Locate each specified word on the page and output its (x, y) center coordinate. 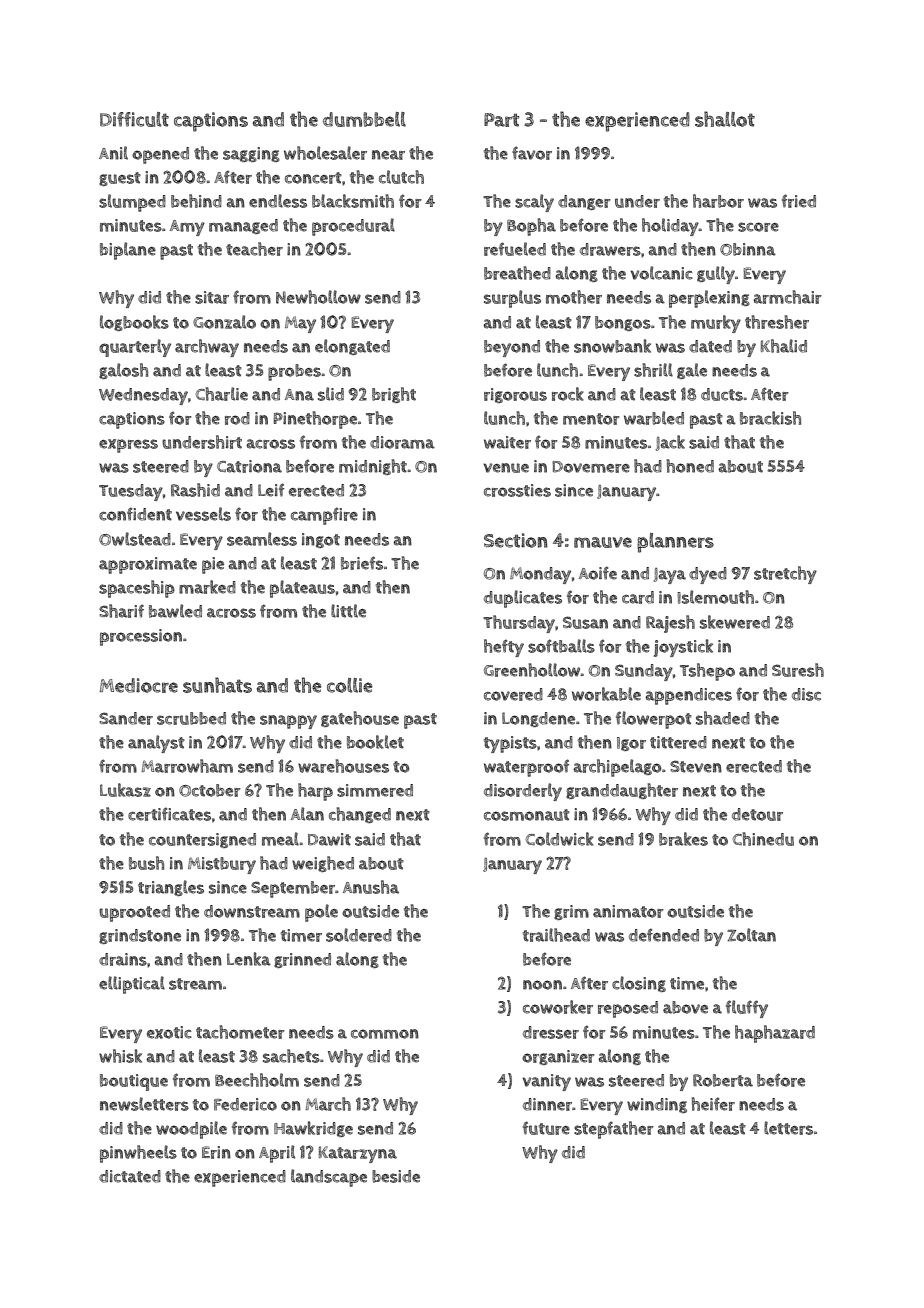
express (128, 446)
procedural (353, 227)
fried (799, 201)
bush (146, 863)
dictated (130, 1176)
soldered (359, 935)
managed (243, 226)
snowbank (612, 346)
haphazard (775, 1034)
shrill (653, 370)
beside (396, 1176)
